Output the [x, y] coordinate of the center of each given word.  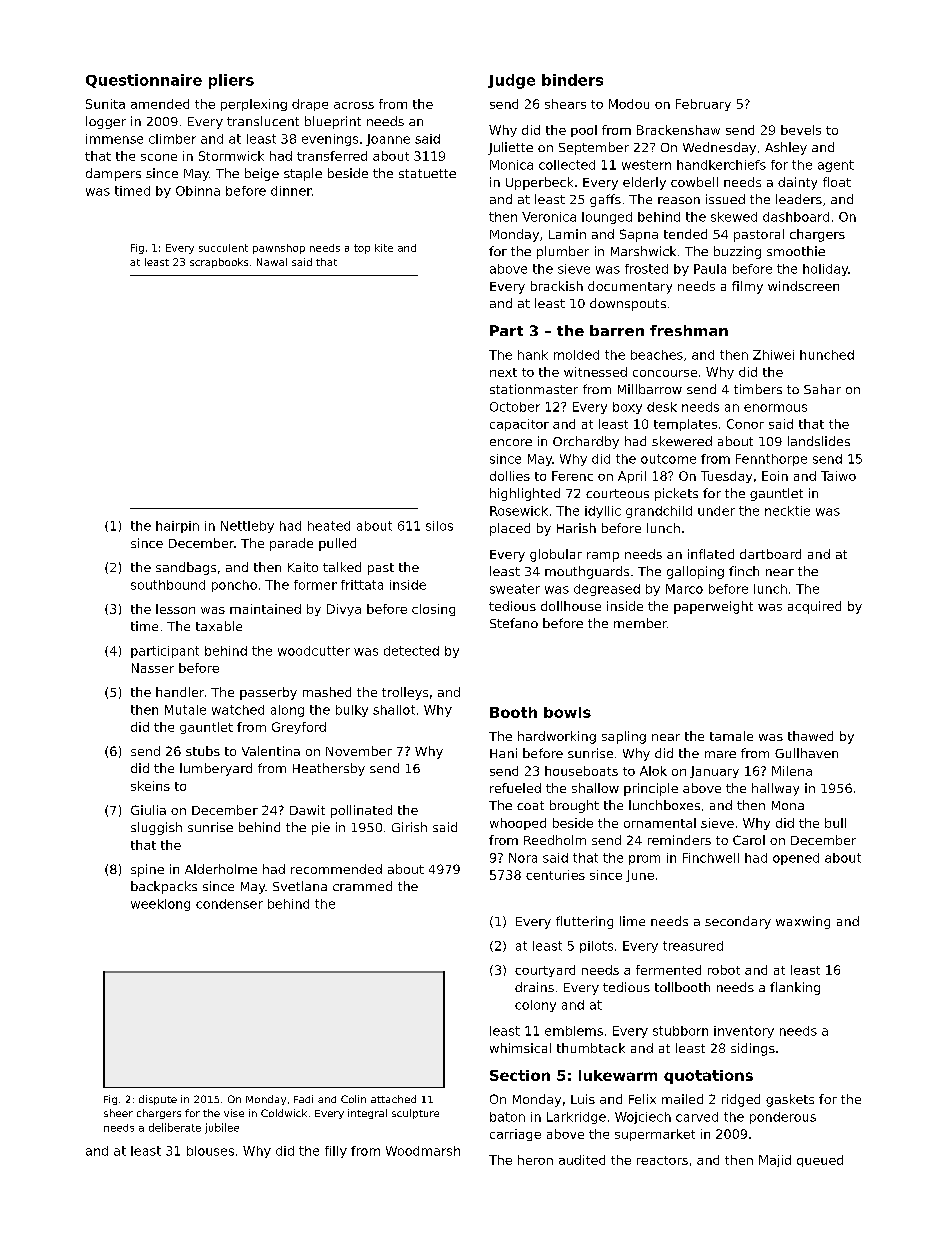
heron [535, 1160]
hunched [827, 355]
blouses [210, 1151]
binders [572, 80]
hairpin [177, 527]
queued [820, 1161]
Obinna [198, 191]
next [503, 372]
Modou [629, 104]
